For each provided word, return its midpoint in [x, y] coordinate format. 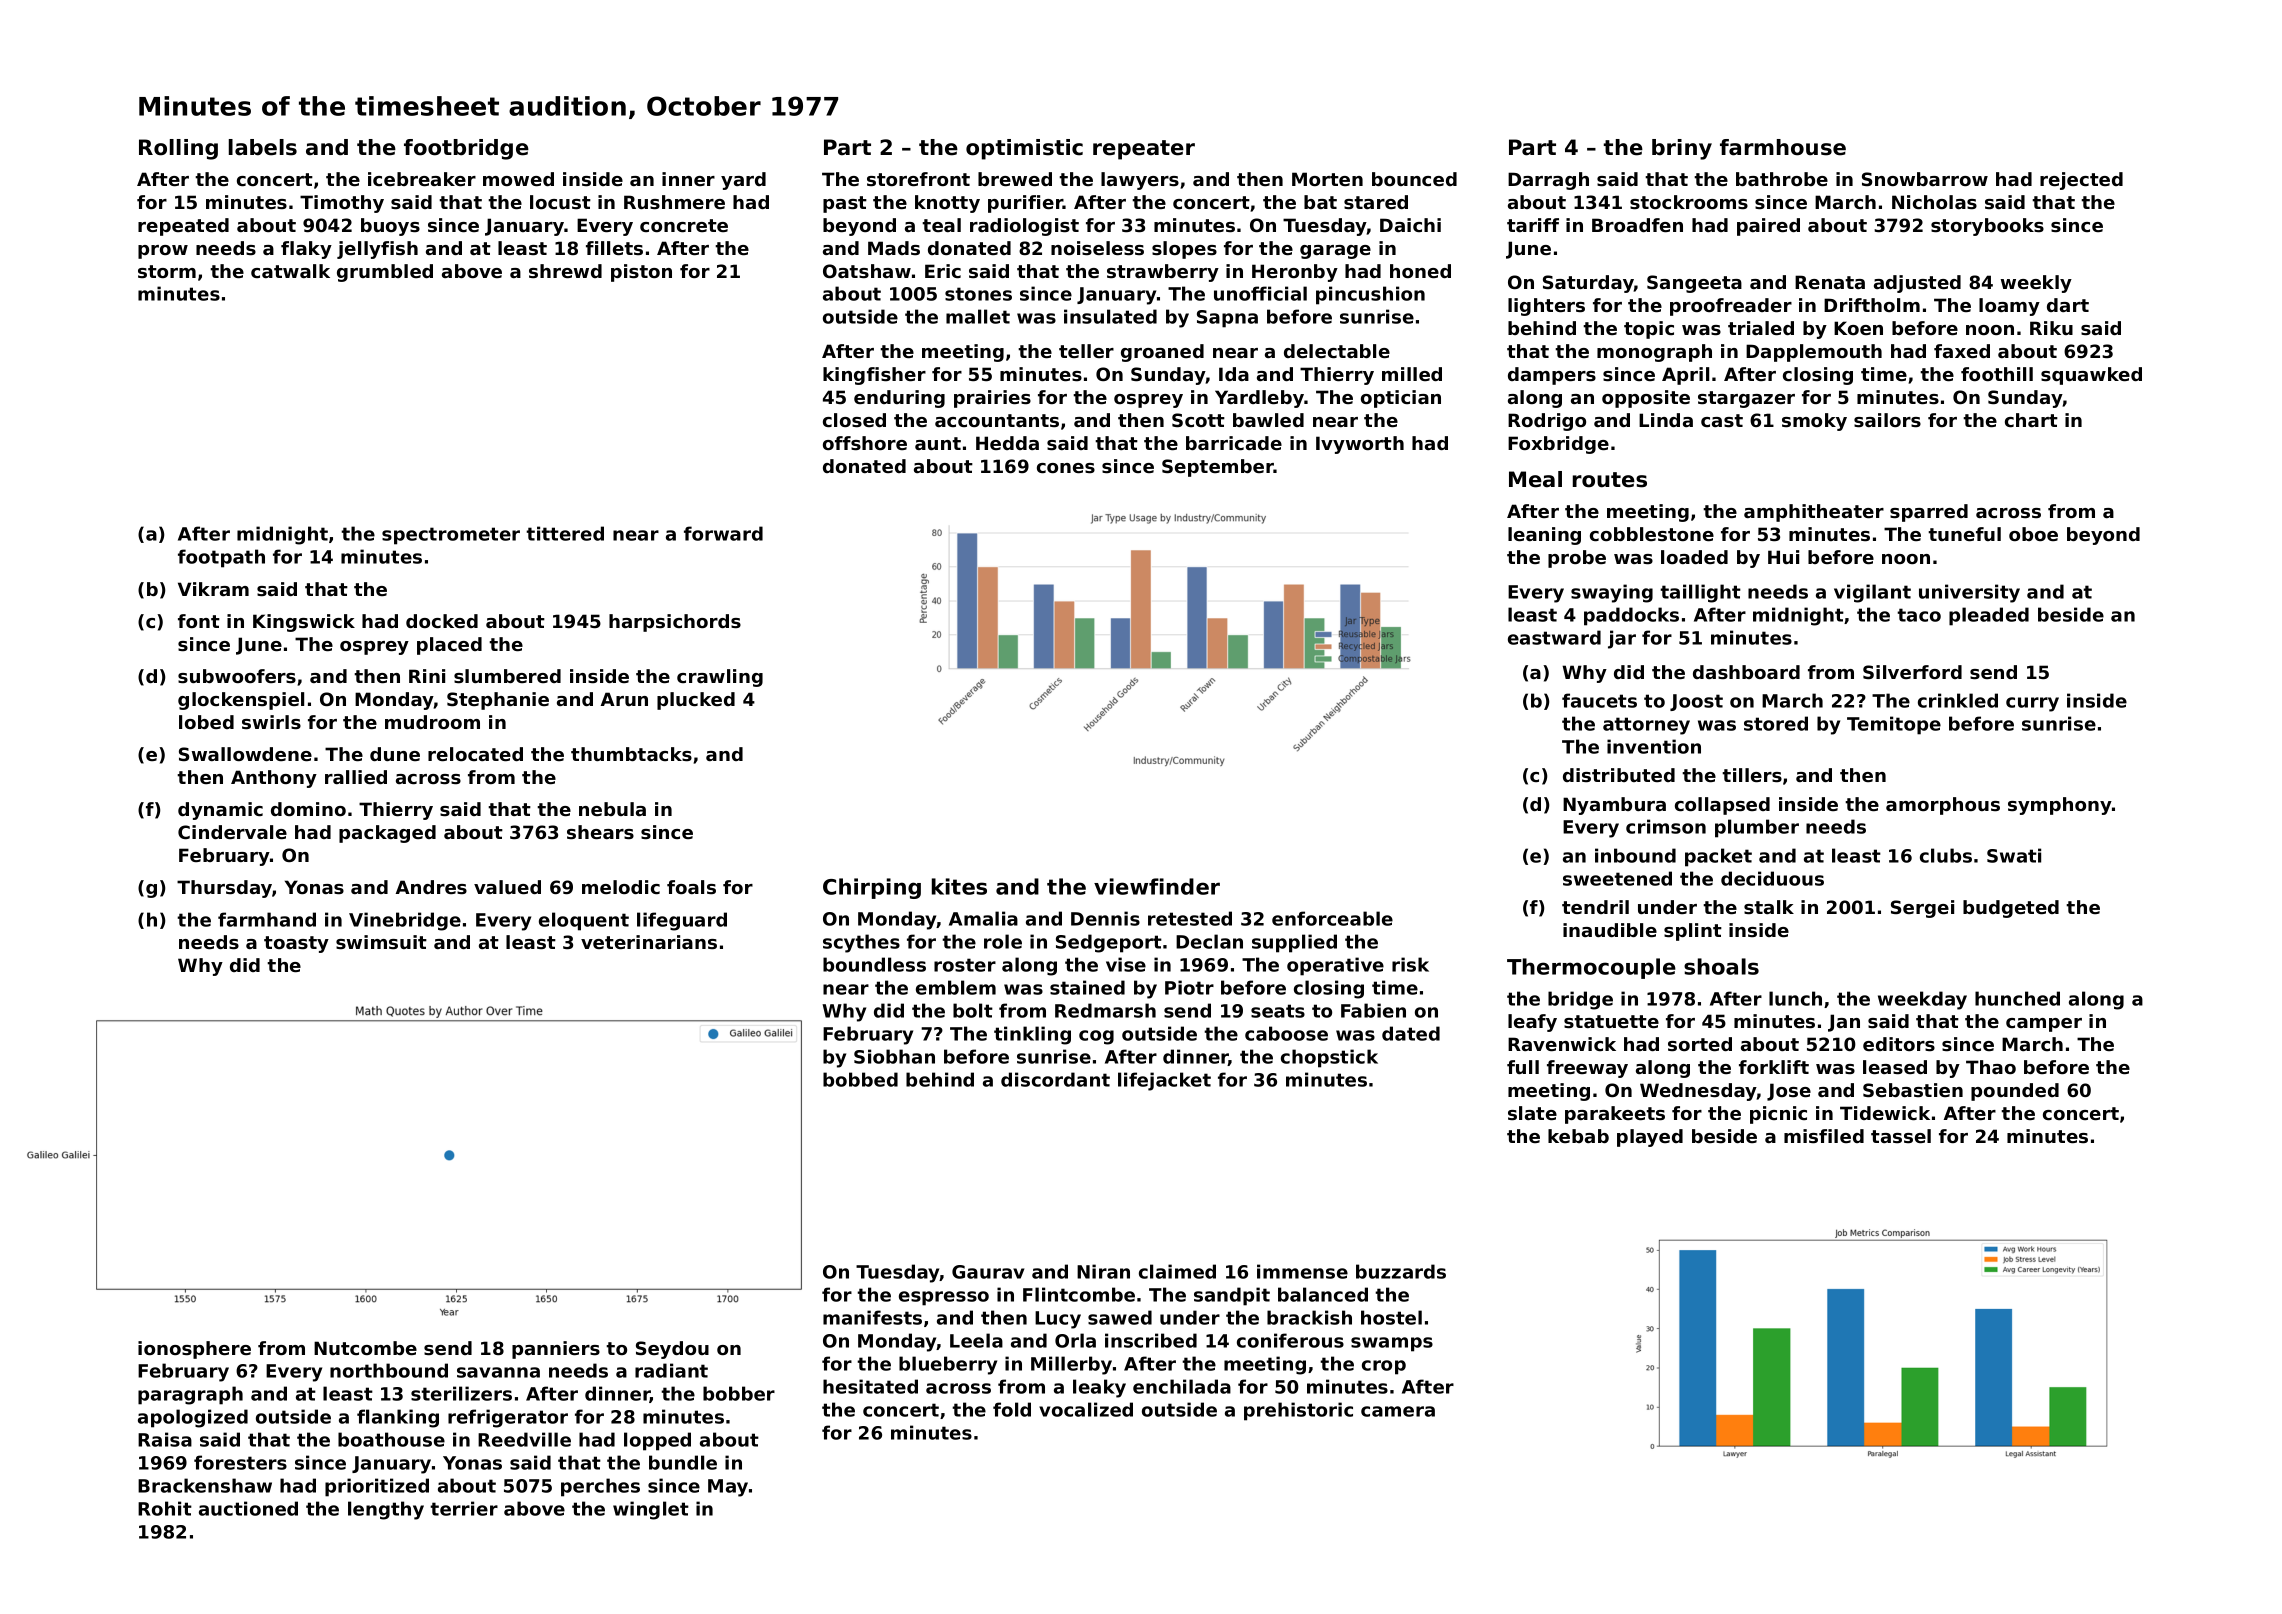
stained [1087, 987]
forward [723, 533]
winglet [651, 1510]
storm [167, 271]
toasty [296, 944]
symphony [2060, 806]
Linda [1666, 420]
